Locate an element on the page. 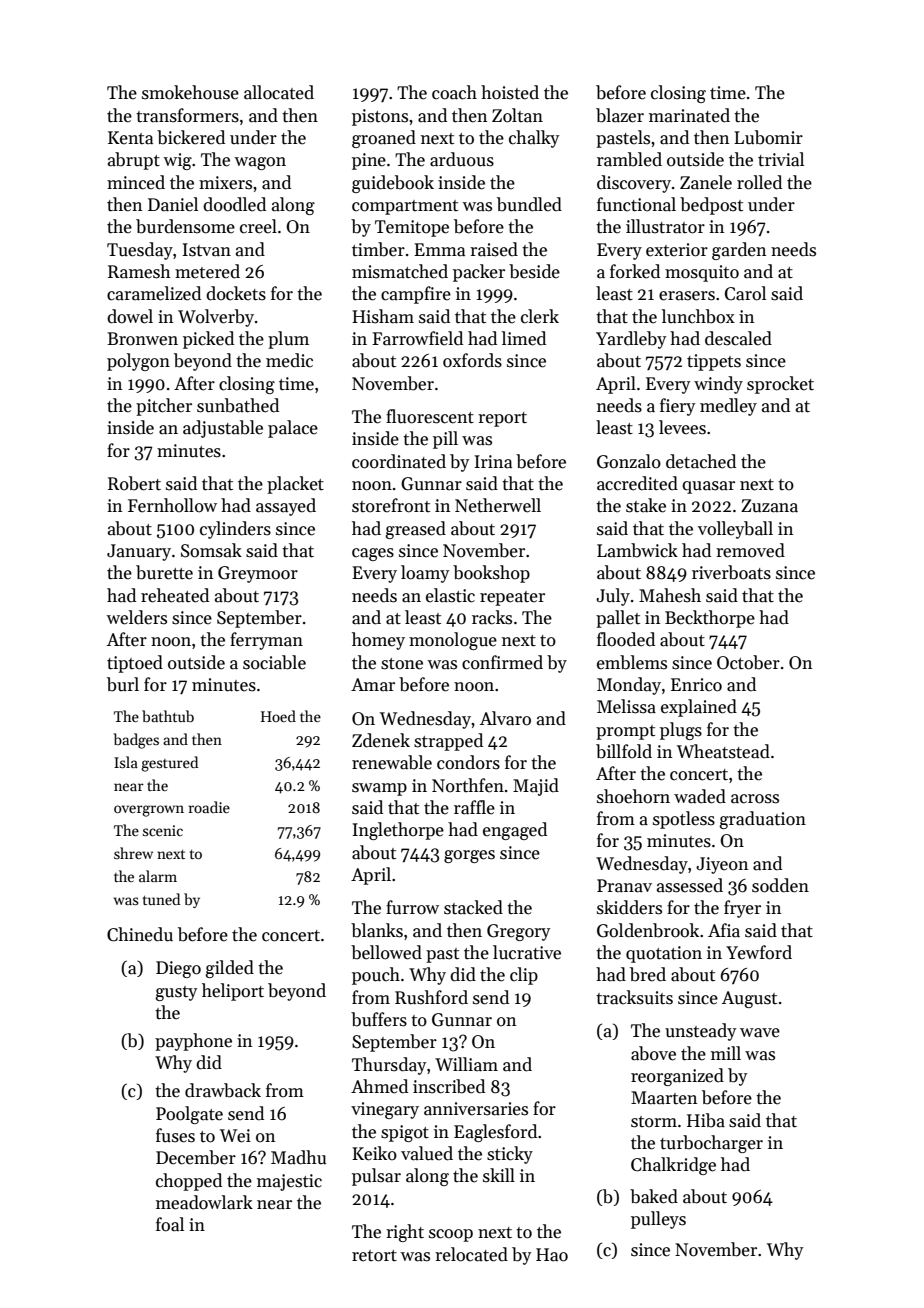  polygon is located at coordinates (138, 362).
